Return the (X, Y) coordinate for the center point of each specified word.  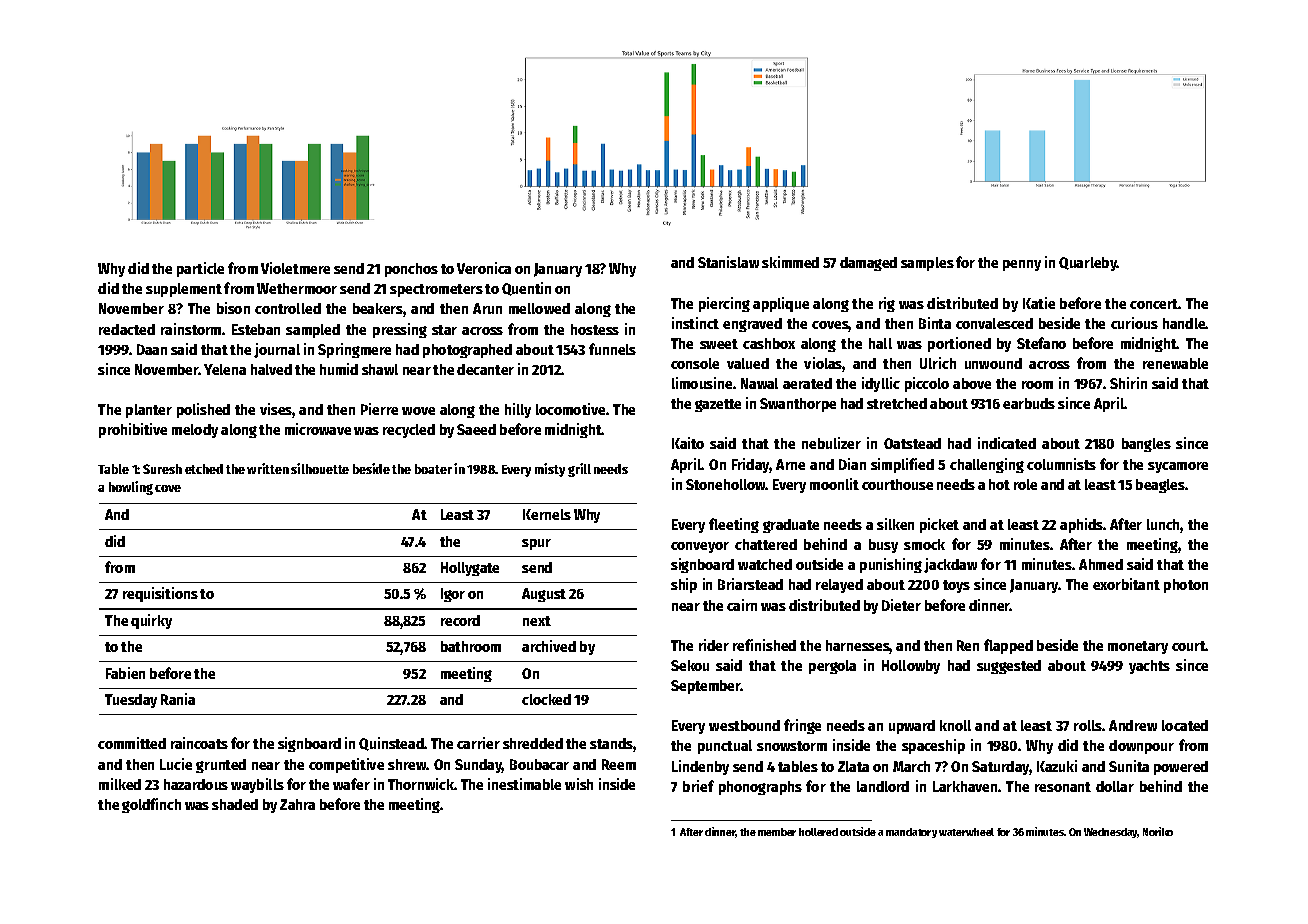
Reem (619, 764)
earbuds (1029, 403)
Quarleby (1088, 264)
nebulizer (831, 443)
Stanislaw (728, 262)
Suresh (162, 469)
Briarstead (750, 584)
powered (1181, 768)
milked (120, 784)
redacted (127, 329)
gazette (718, 405)
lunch (1164, 526)
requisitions (160, 594)
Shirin (1128, 383)
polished (203, 410)
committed (132, 743)
